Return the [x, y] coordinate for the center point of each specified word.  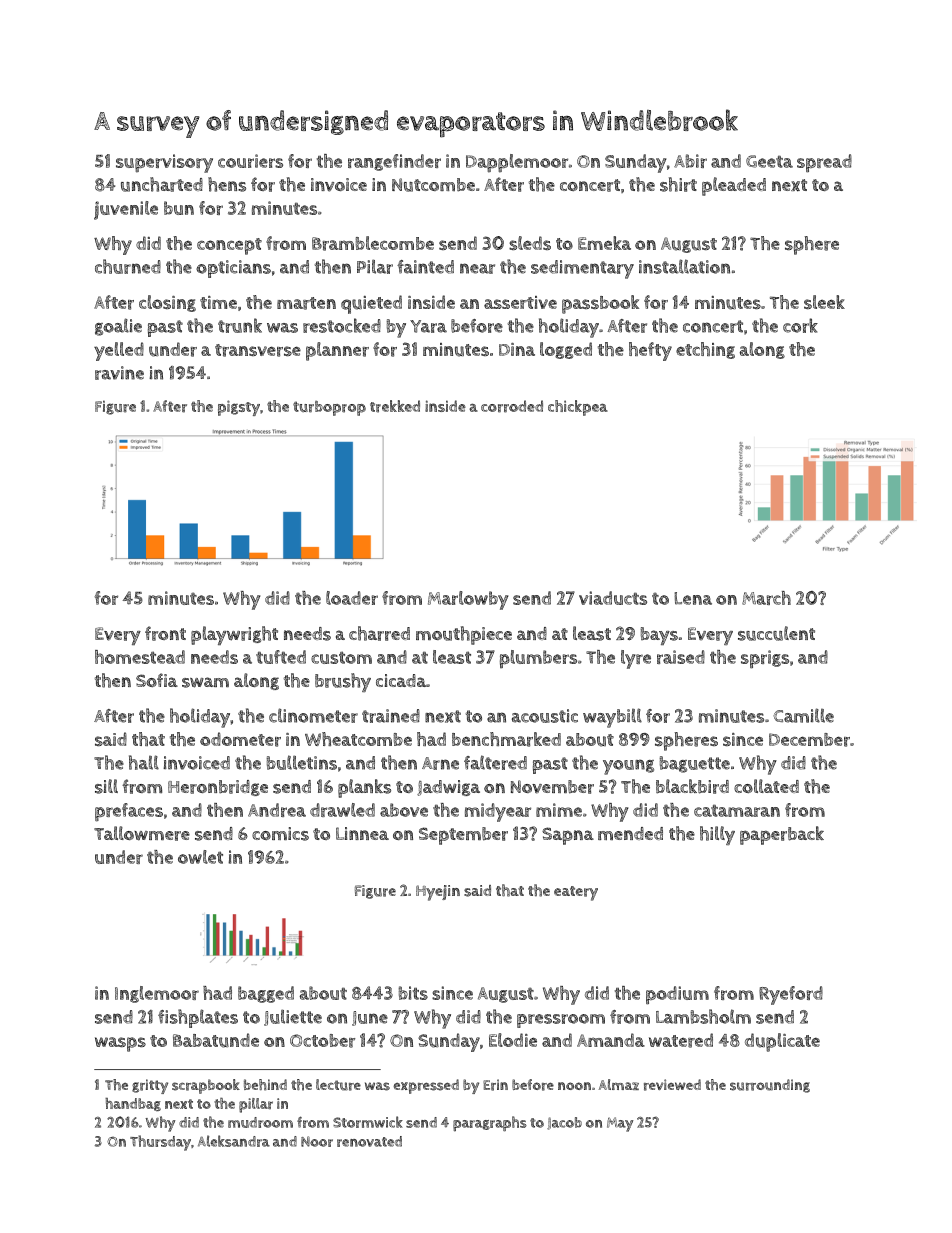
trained [391, 716]
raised [681, 657]
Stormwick [368, 1122]
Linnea [362, 833]
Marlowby [468, 600]
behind [265, 1085]
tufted [281, 657]
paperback [782, 835]
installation [684, 266]
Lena [693, 598]
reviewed [672, 1085]
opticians [233, 269]
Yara [428, 326]
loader [352, 598]
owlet [200, 857]
